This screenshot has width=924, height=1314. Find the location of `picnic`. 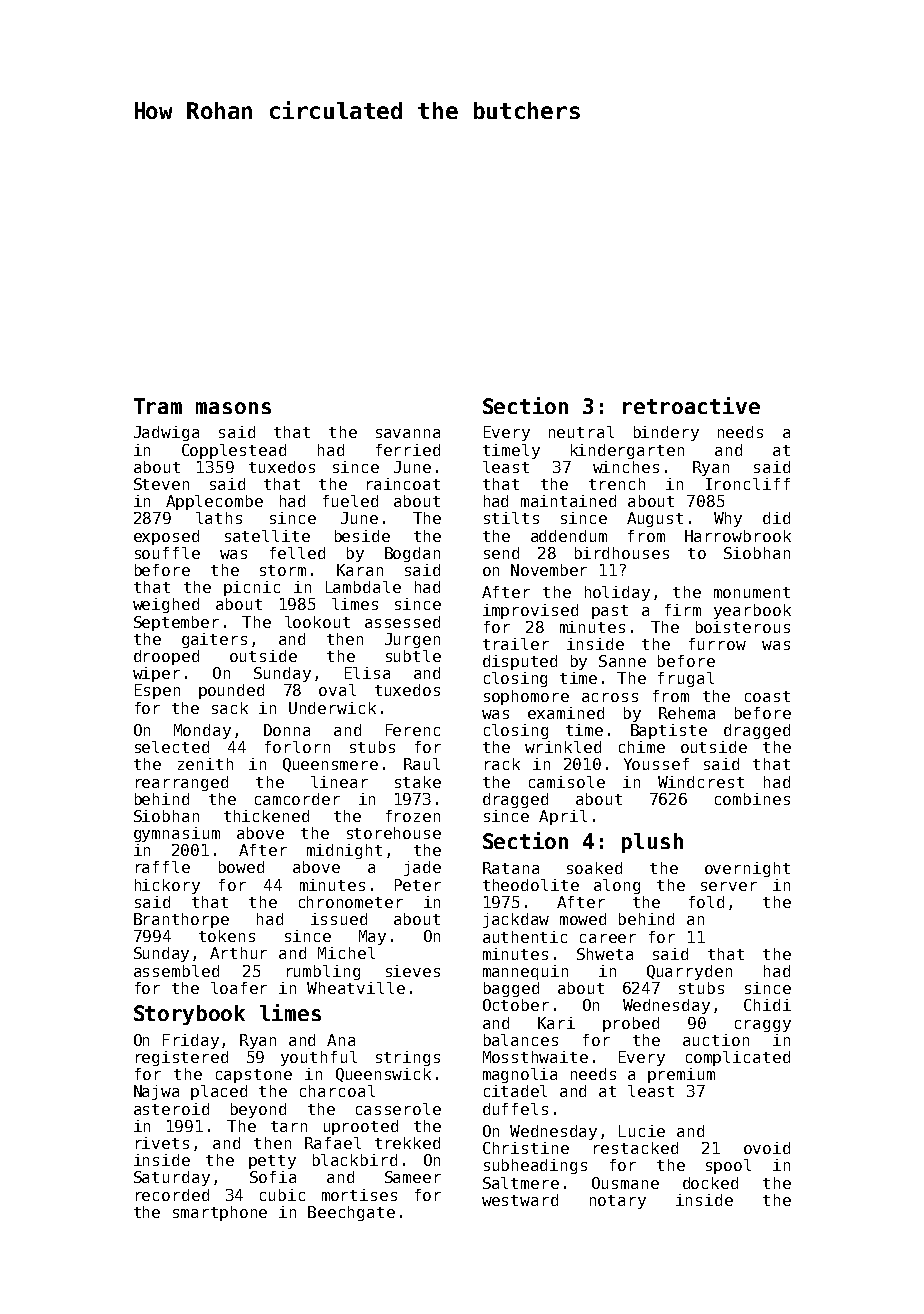

picnic is located at coordinates (252, 588).
